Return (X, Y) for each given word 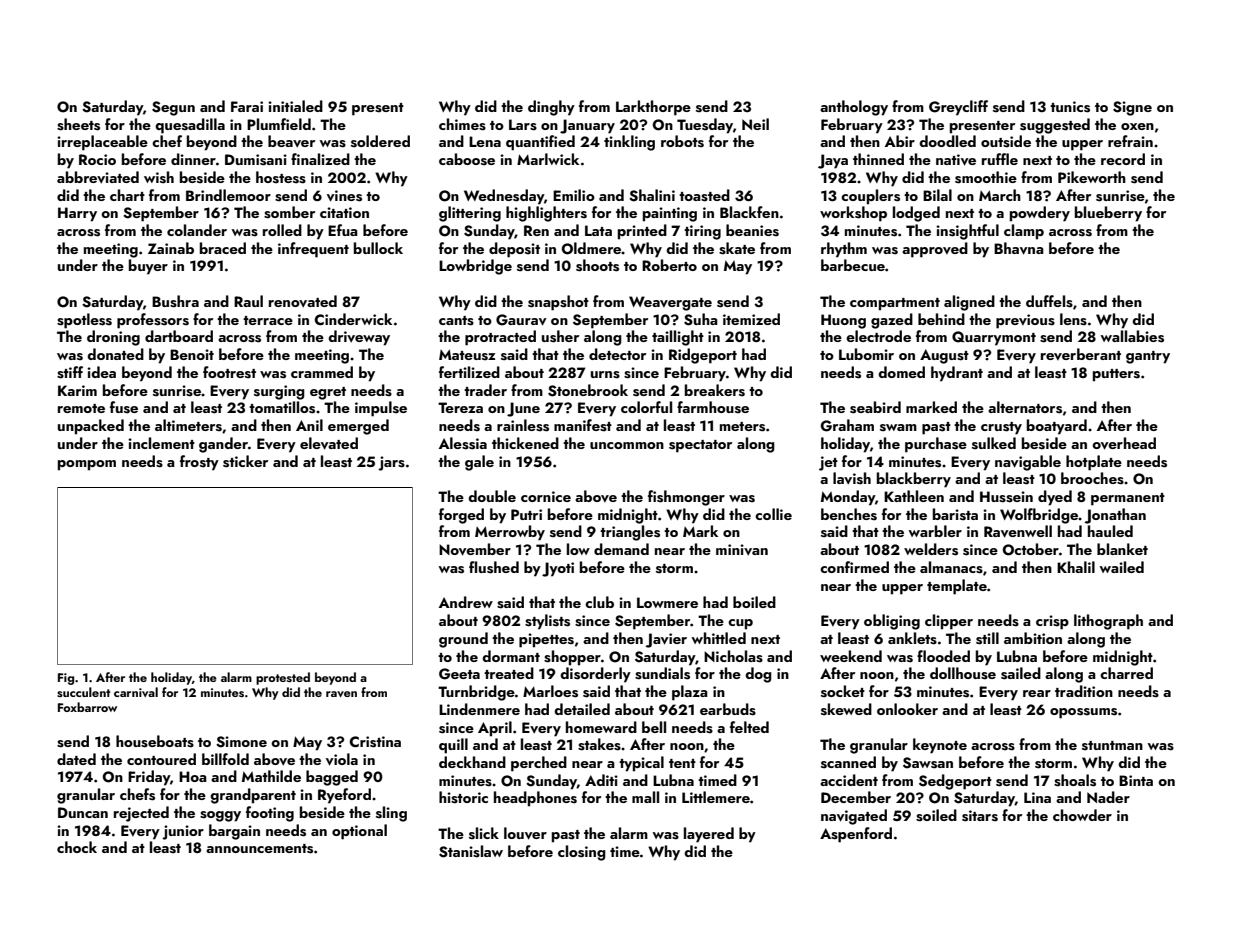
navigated (854, 817)
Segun (173, 108)
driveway (359, 338)
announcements (259, 849)
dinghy (551, 108)
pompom (87, 465)
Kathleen (914, 496)
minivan (742, 550)
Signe (1132, 108)
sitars (980, 816)
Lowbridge (475, 267)
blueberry (1108, 214)
